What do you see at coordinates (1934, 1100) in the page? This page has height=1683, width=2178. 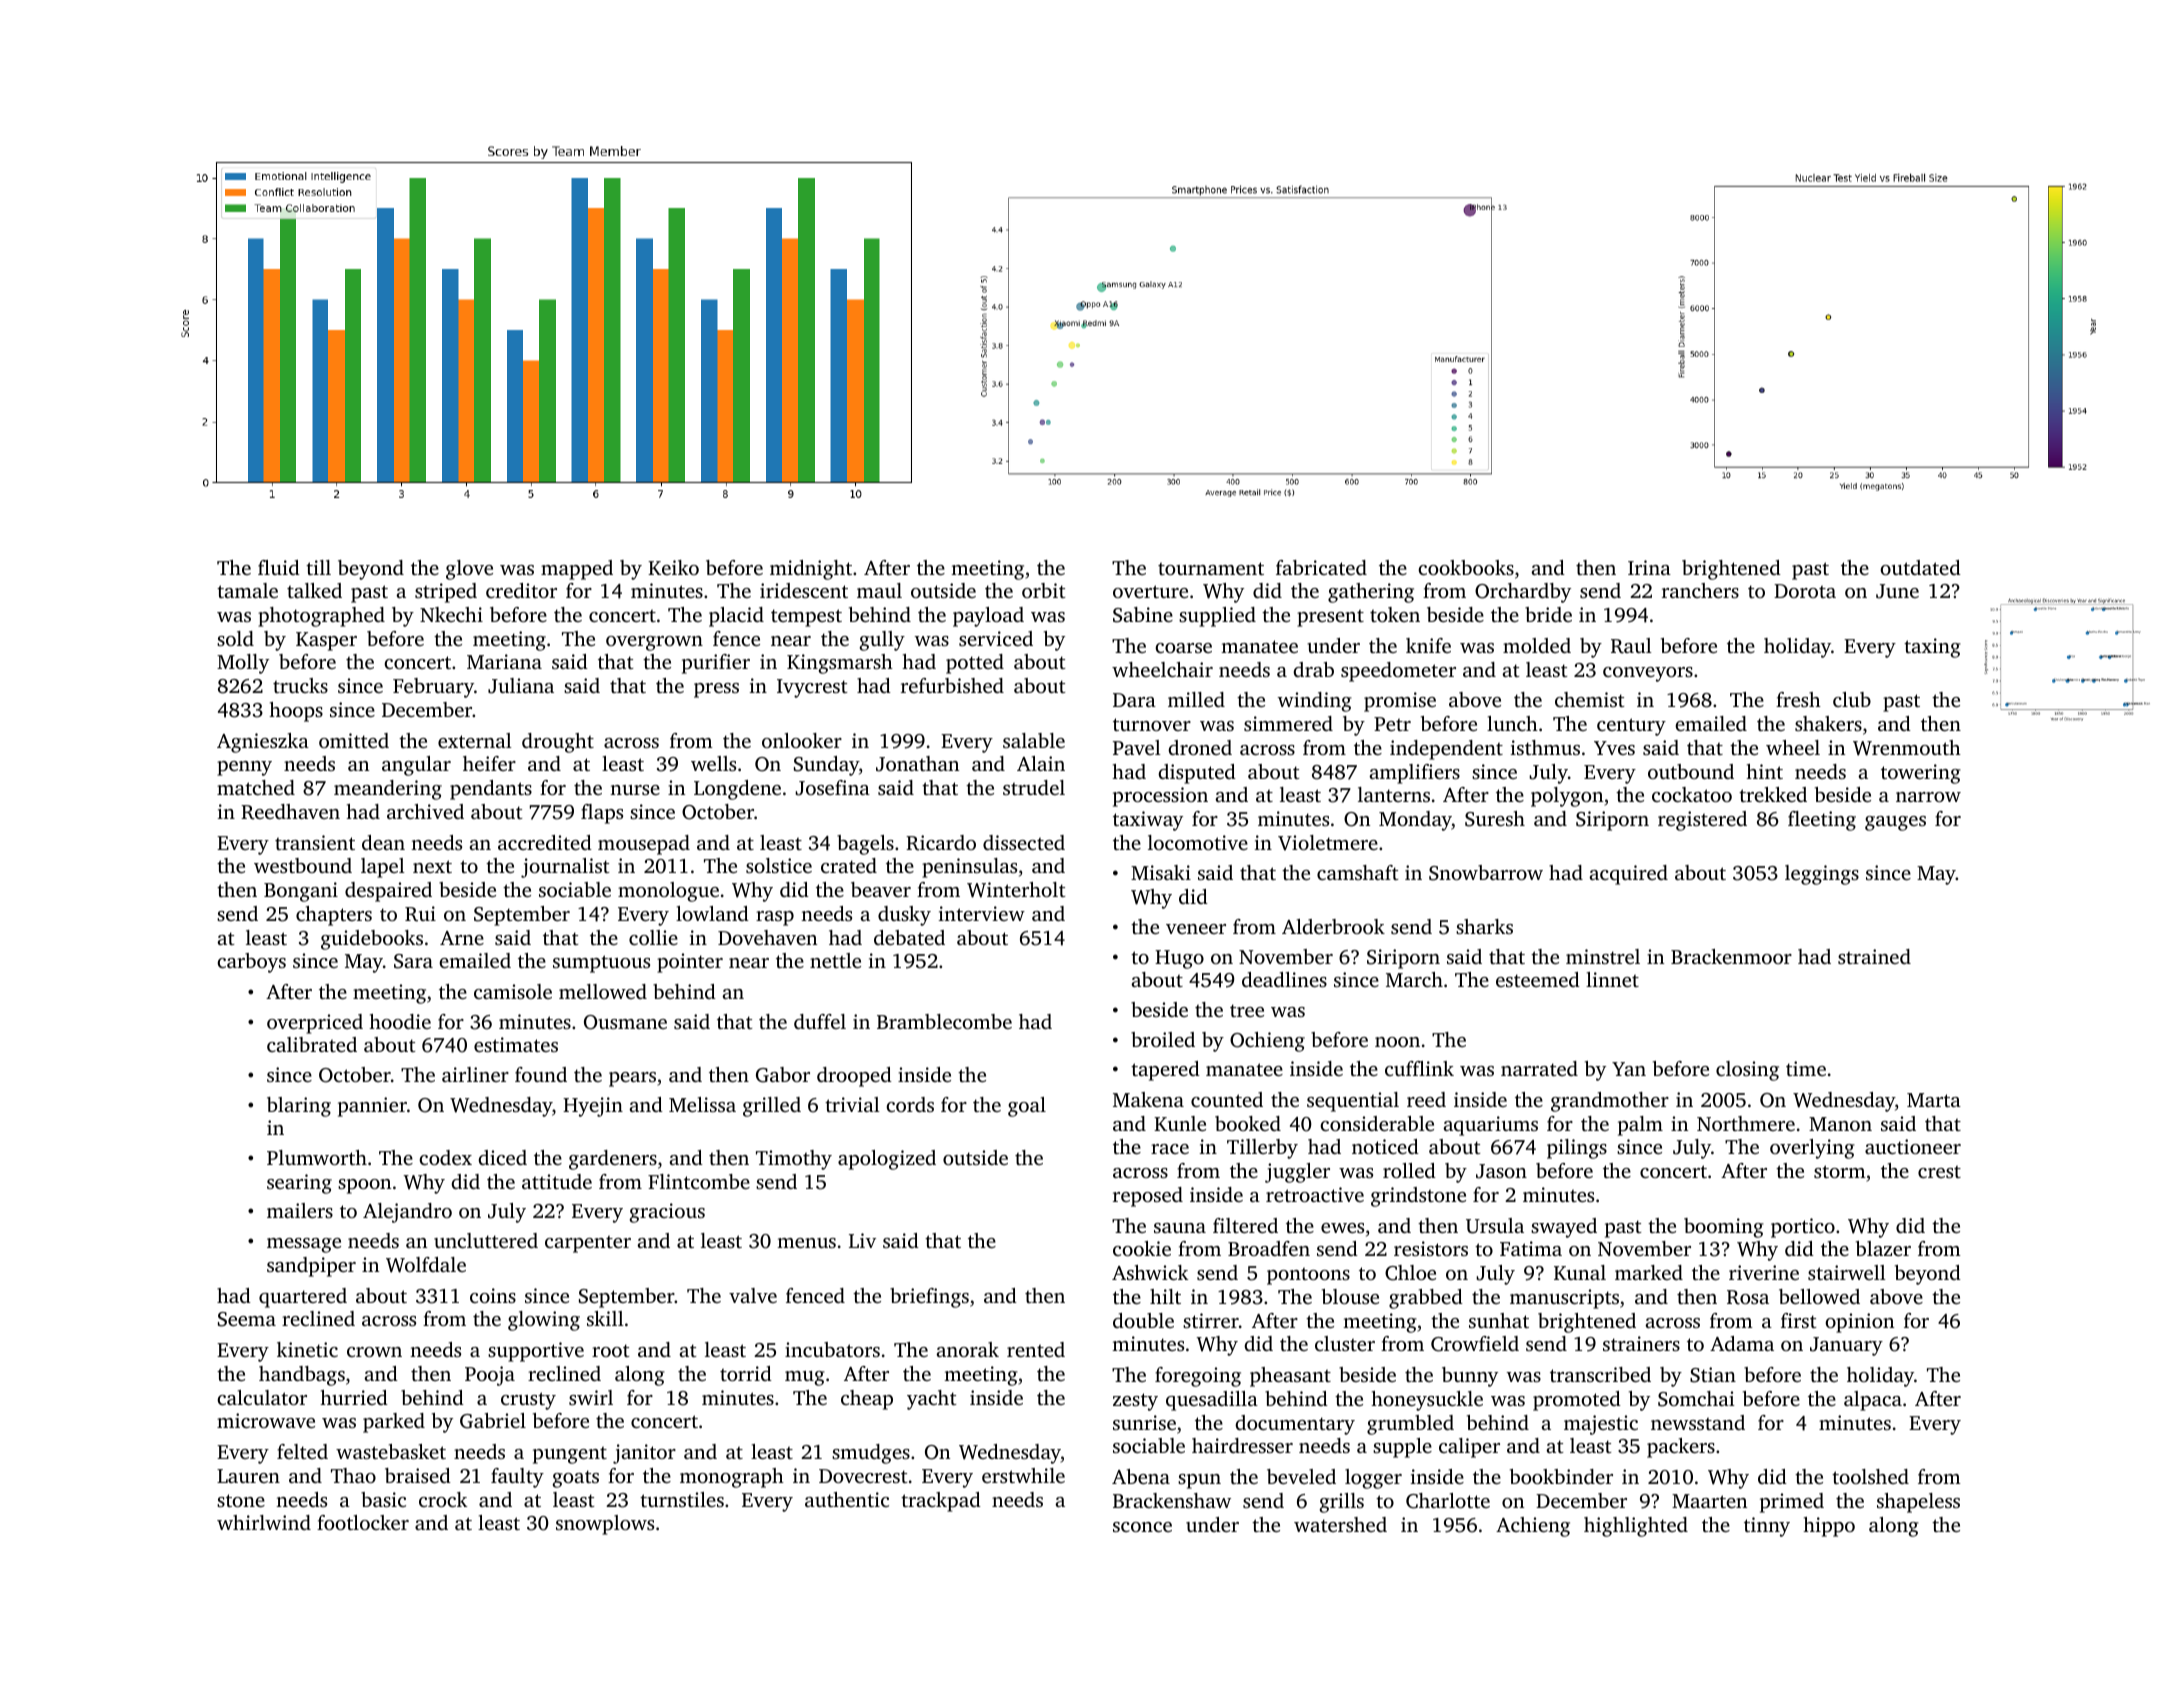 I see `Marta` at bounding box center [1934, 1100].
